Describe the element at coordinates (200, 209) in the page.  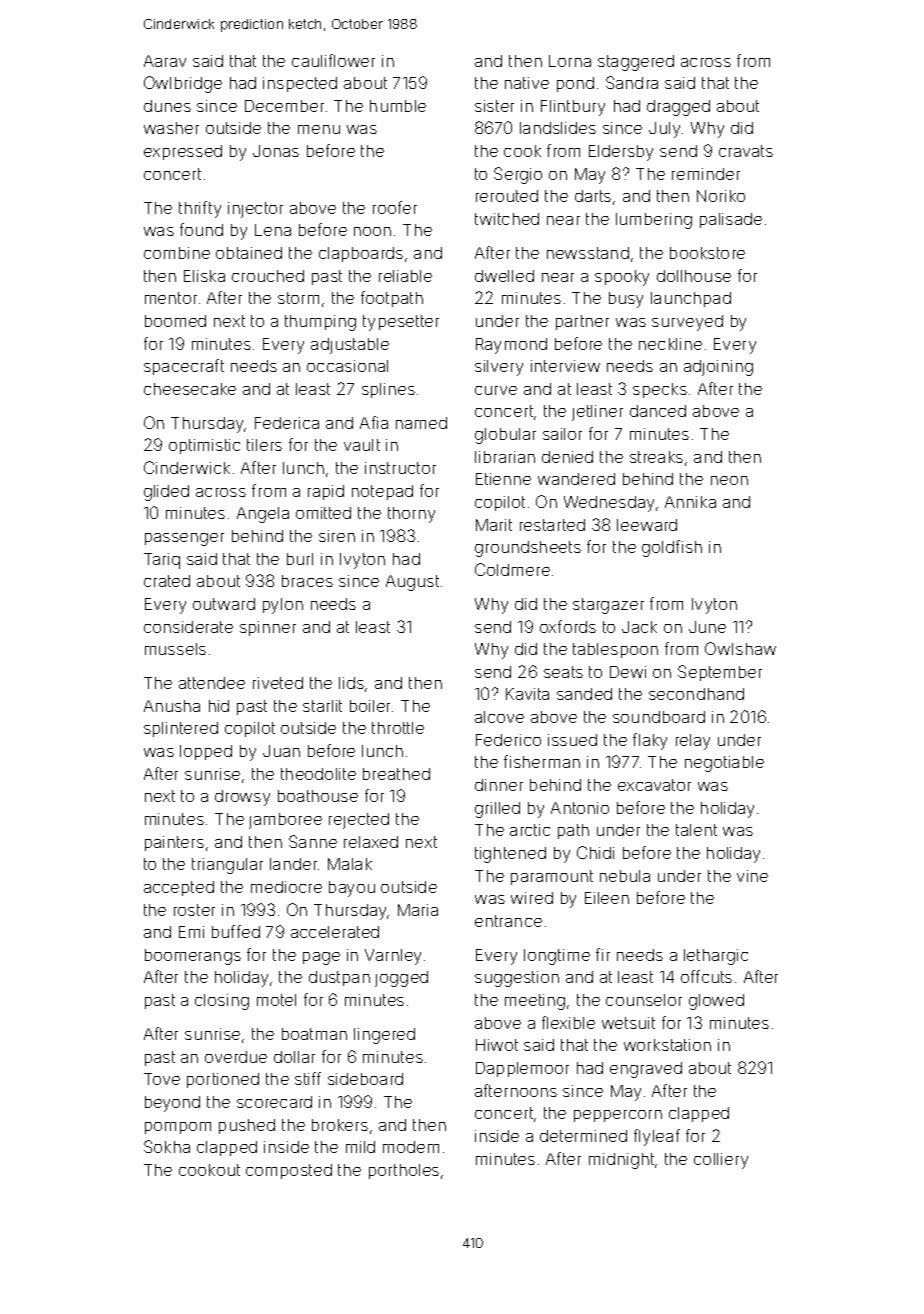
I see `thrifty` at that location.
